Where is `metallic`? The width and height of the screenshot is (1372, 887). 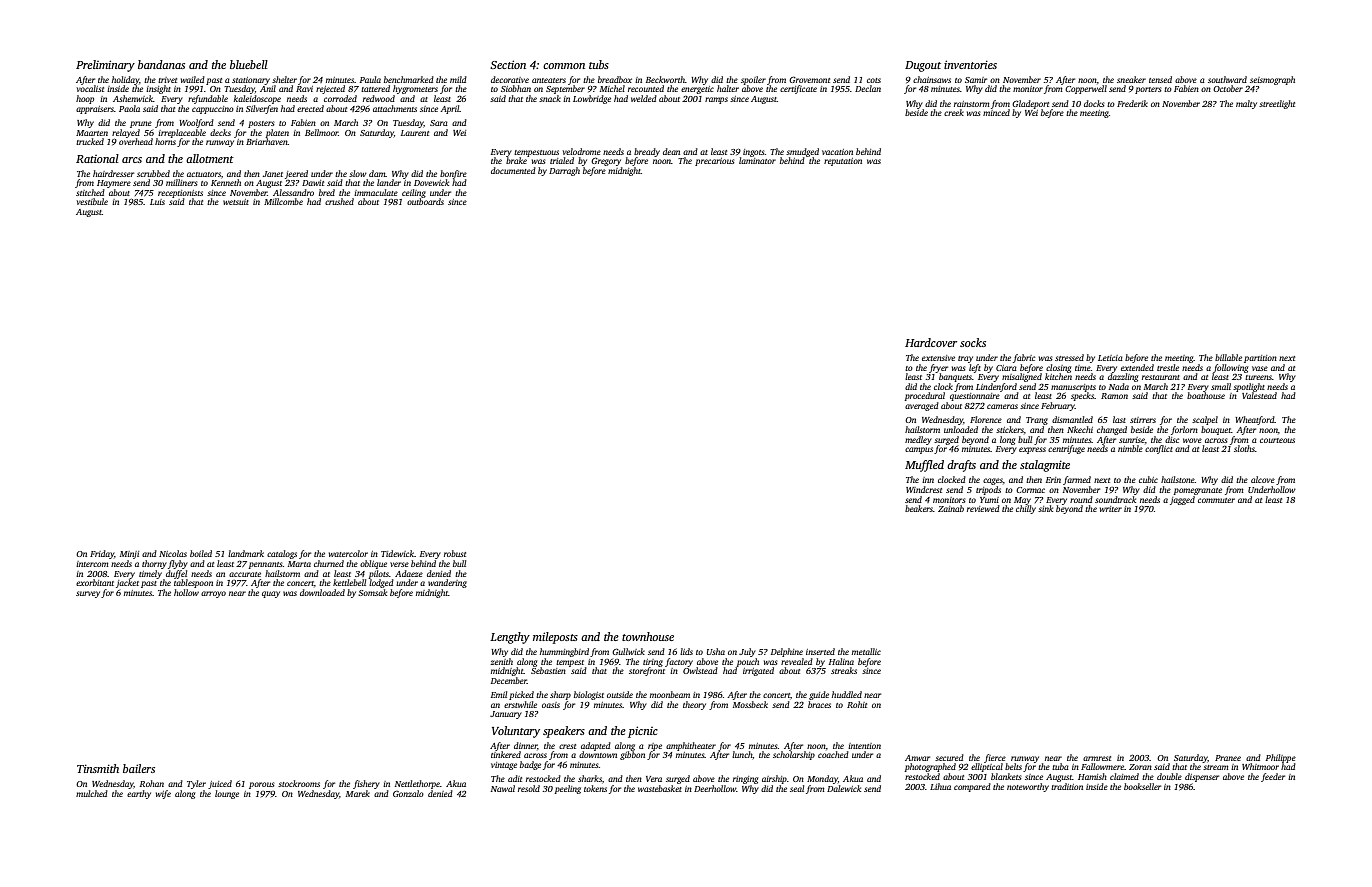 metallic is located at coordinates (866, 651).
